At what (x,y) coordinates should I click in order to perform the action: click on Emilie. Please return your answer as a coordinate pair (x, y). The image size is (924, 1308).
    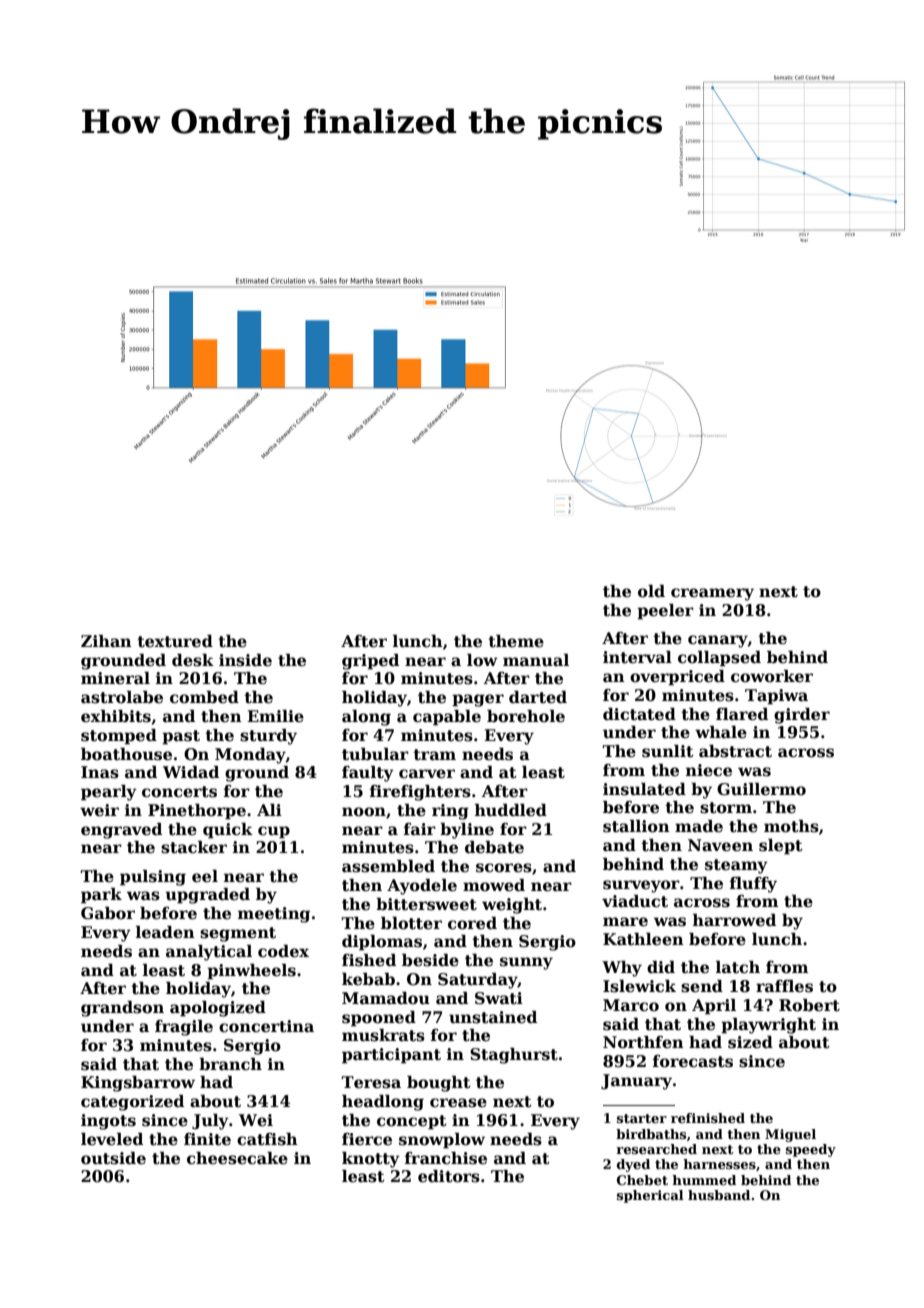
    Looking at the image, I should click on (275, 716).
